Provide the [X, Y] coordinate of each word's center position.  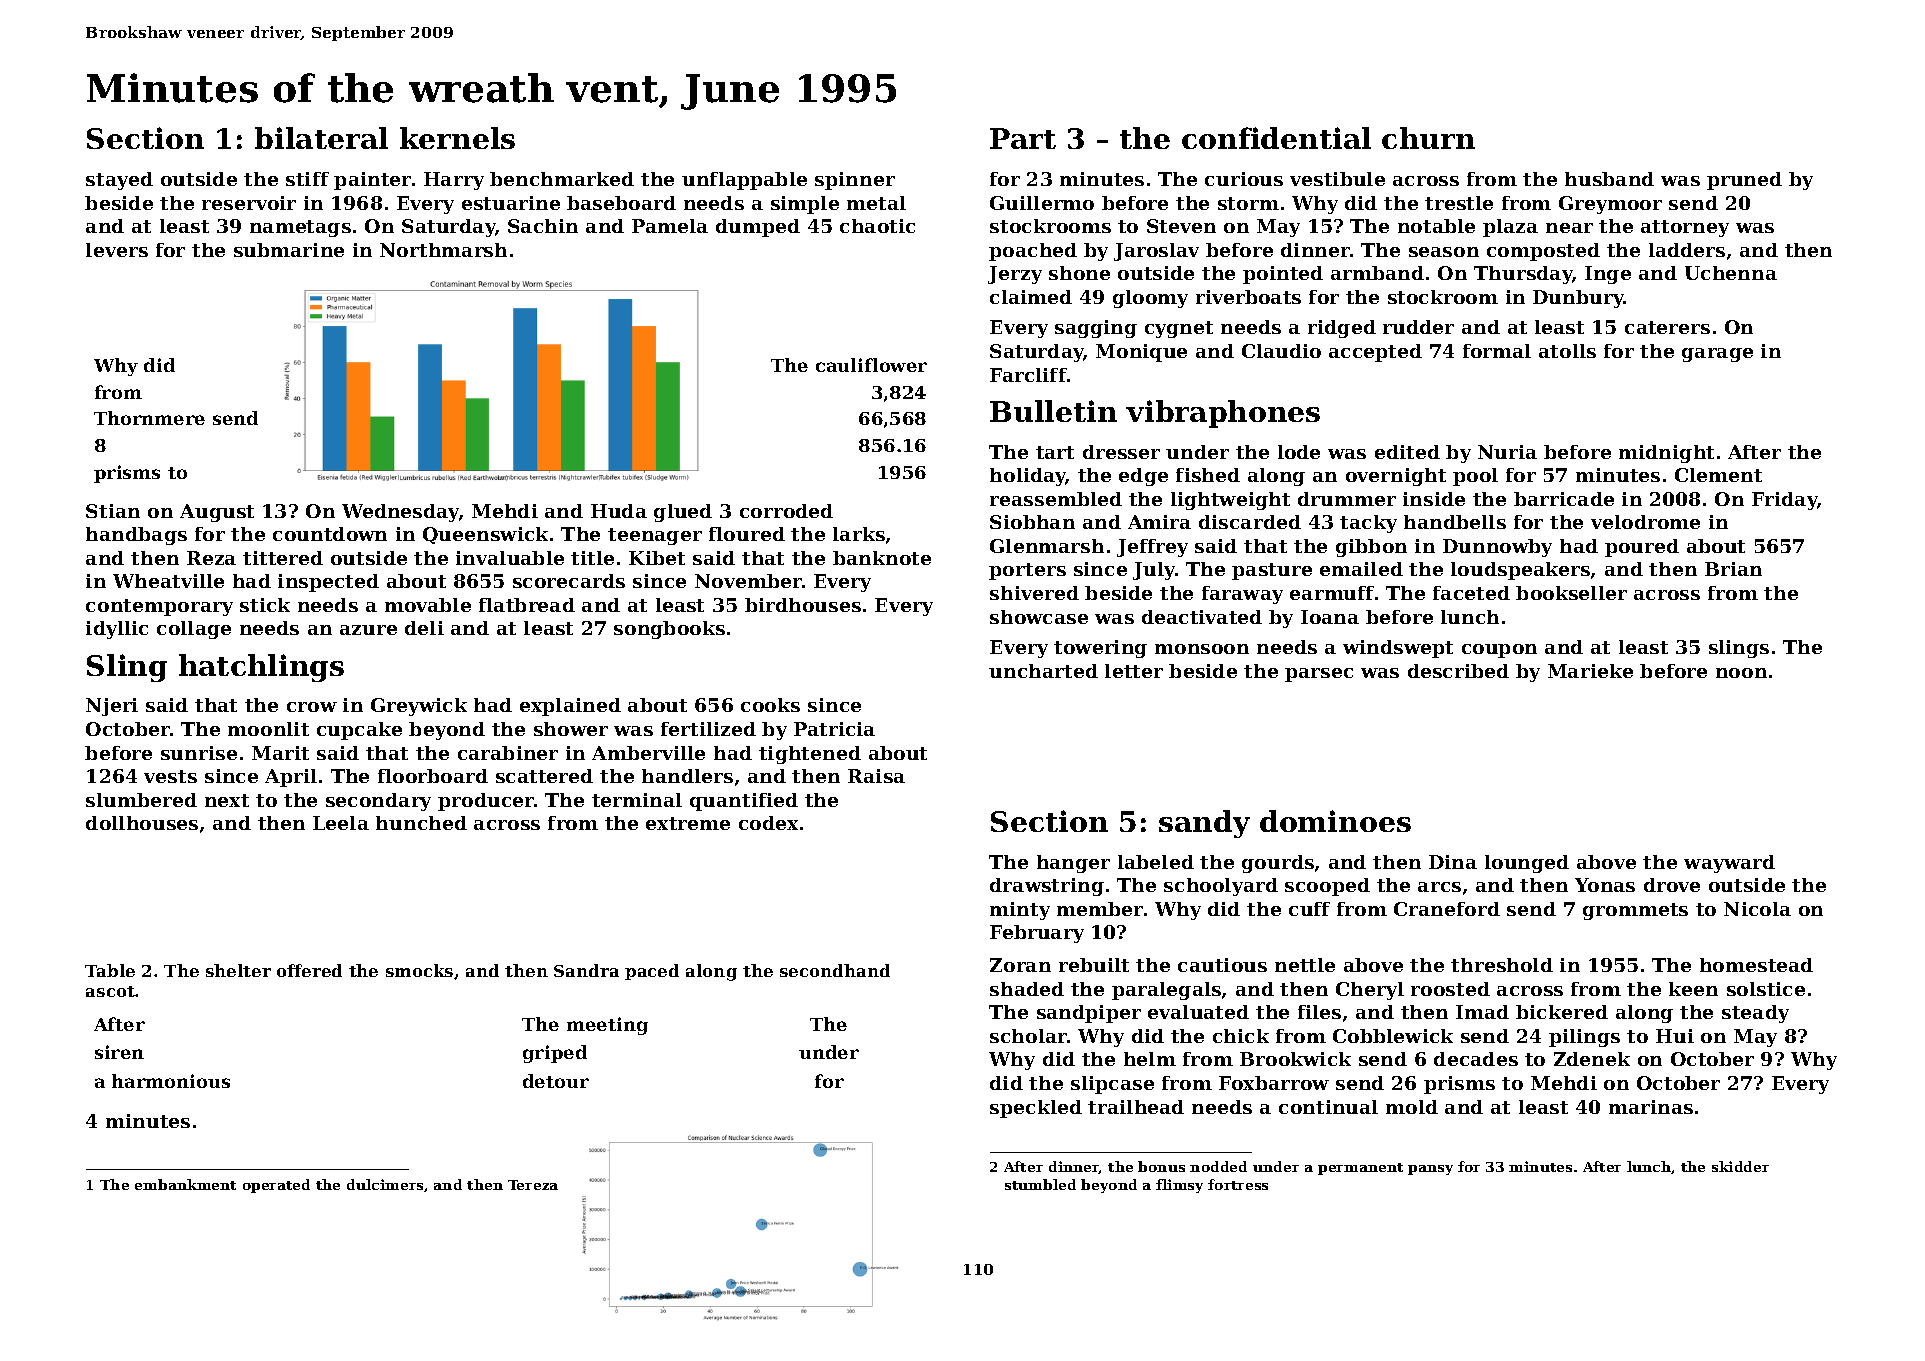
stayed [119, 181]
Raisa [876, 776]
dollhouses [142, 823]
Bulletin [1053, 411]
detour [556, 1081]
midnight [1666, 454]
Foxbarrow [1274, 1083]
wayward [1729, 864]
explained [570, 707]
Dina [1453, 862]
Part [1023, 138]
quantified [744, 802]
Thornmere [149, 418]
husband [1609, 179]
